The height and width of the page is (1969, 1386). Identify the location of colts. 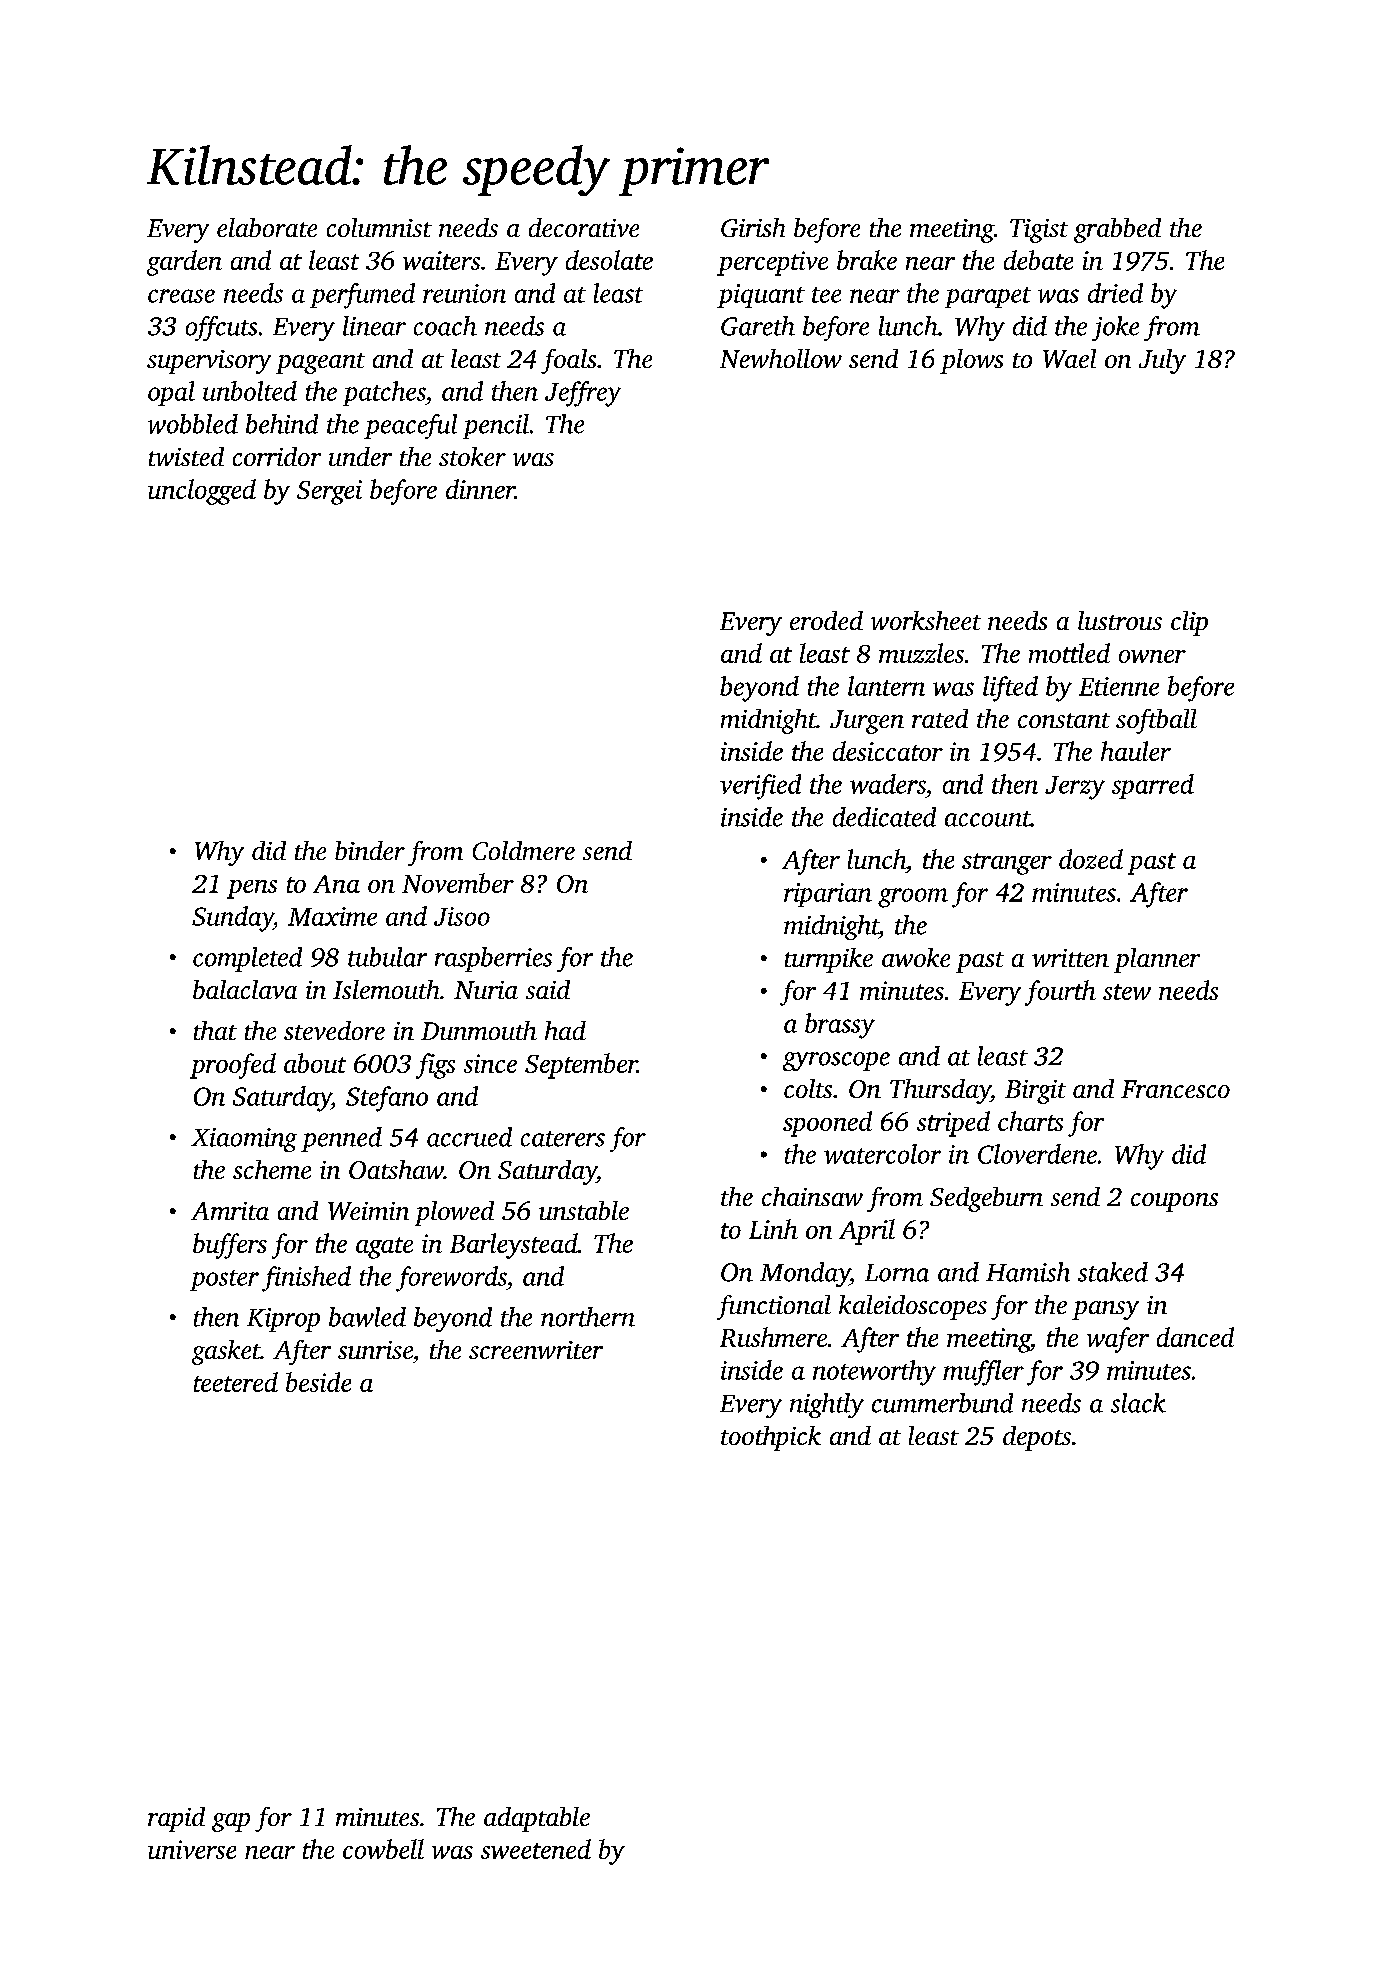
(808, 1088).
